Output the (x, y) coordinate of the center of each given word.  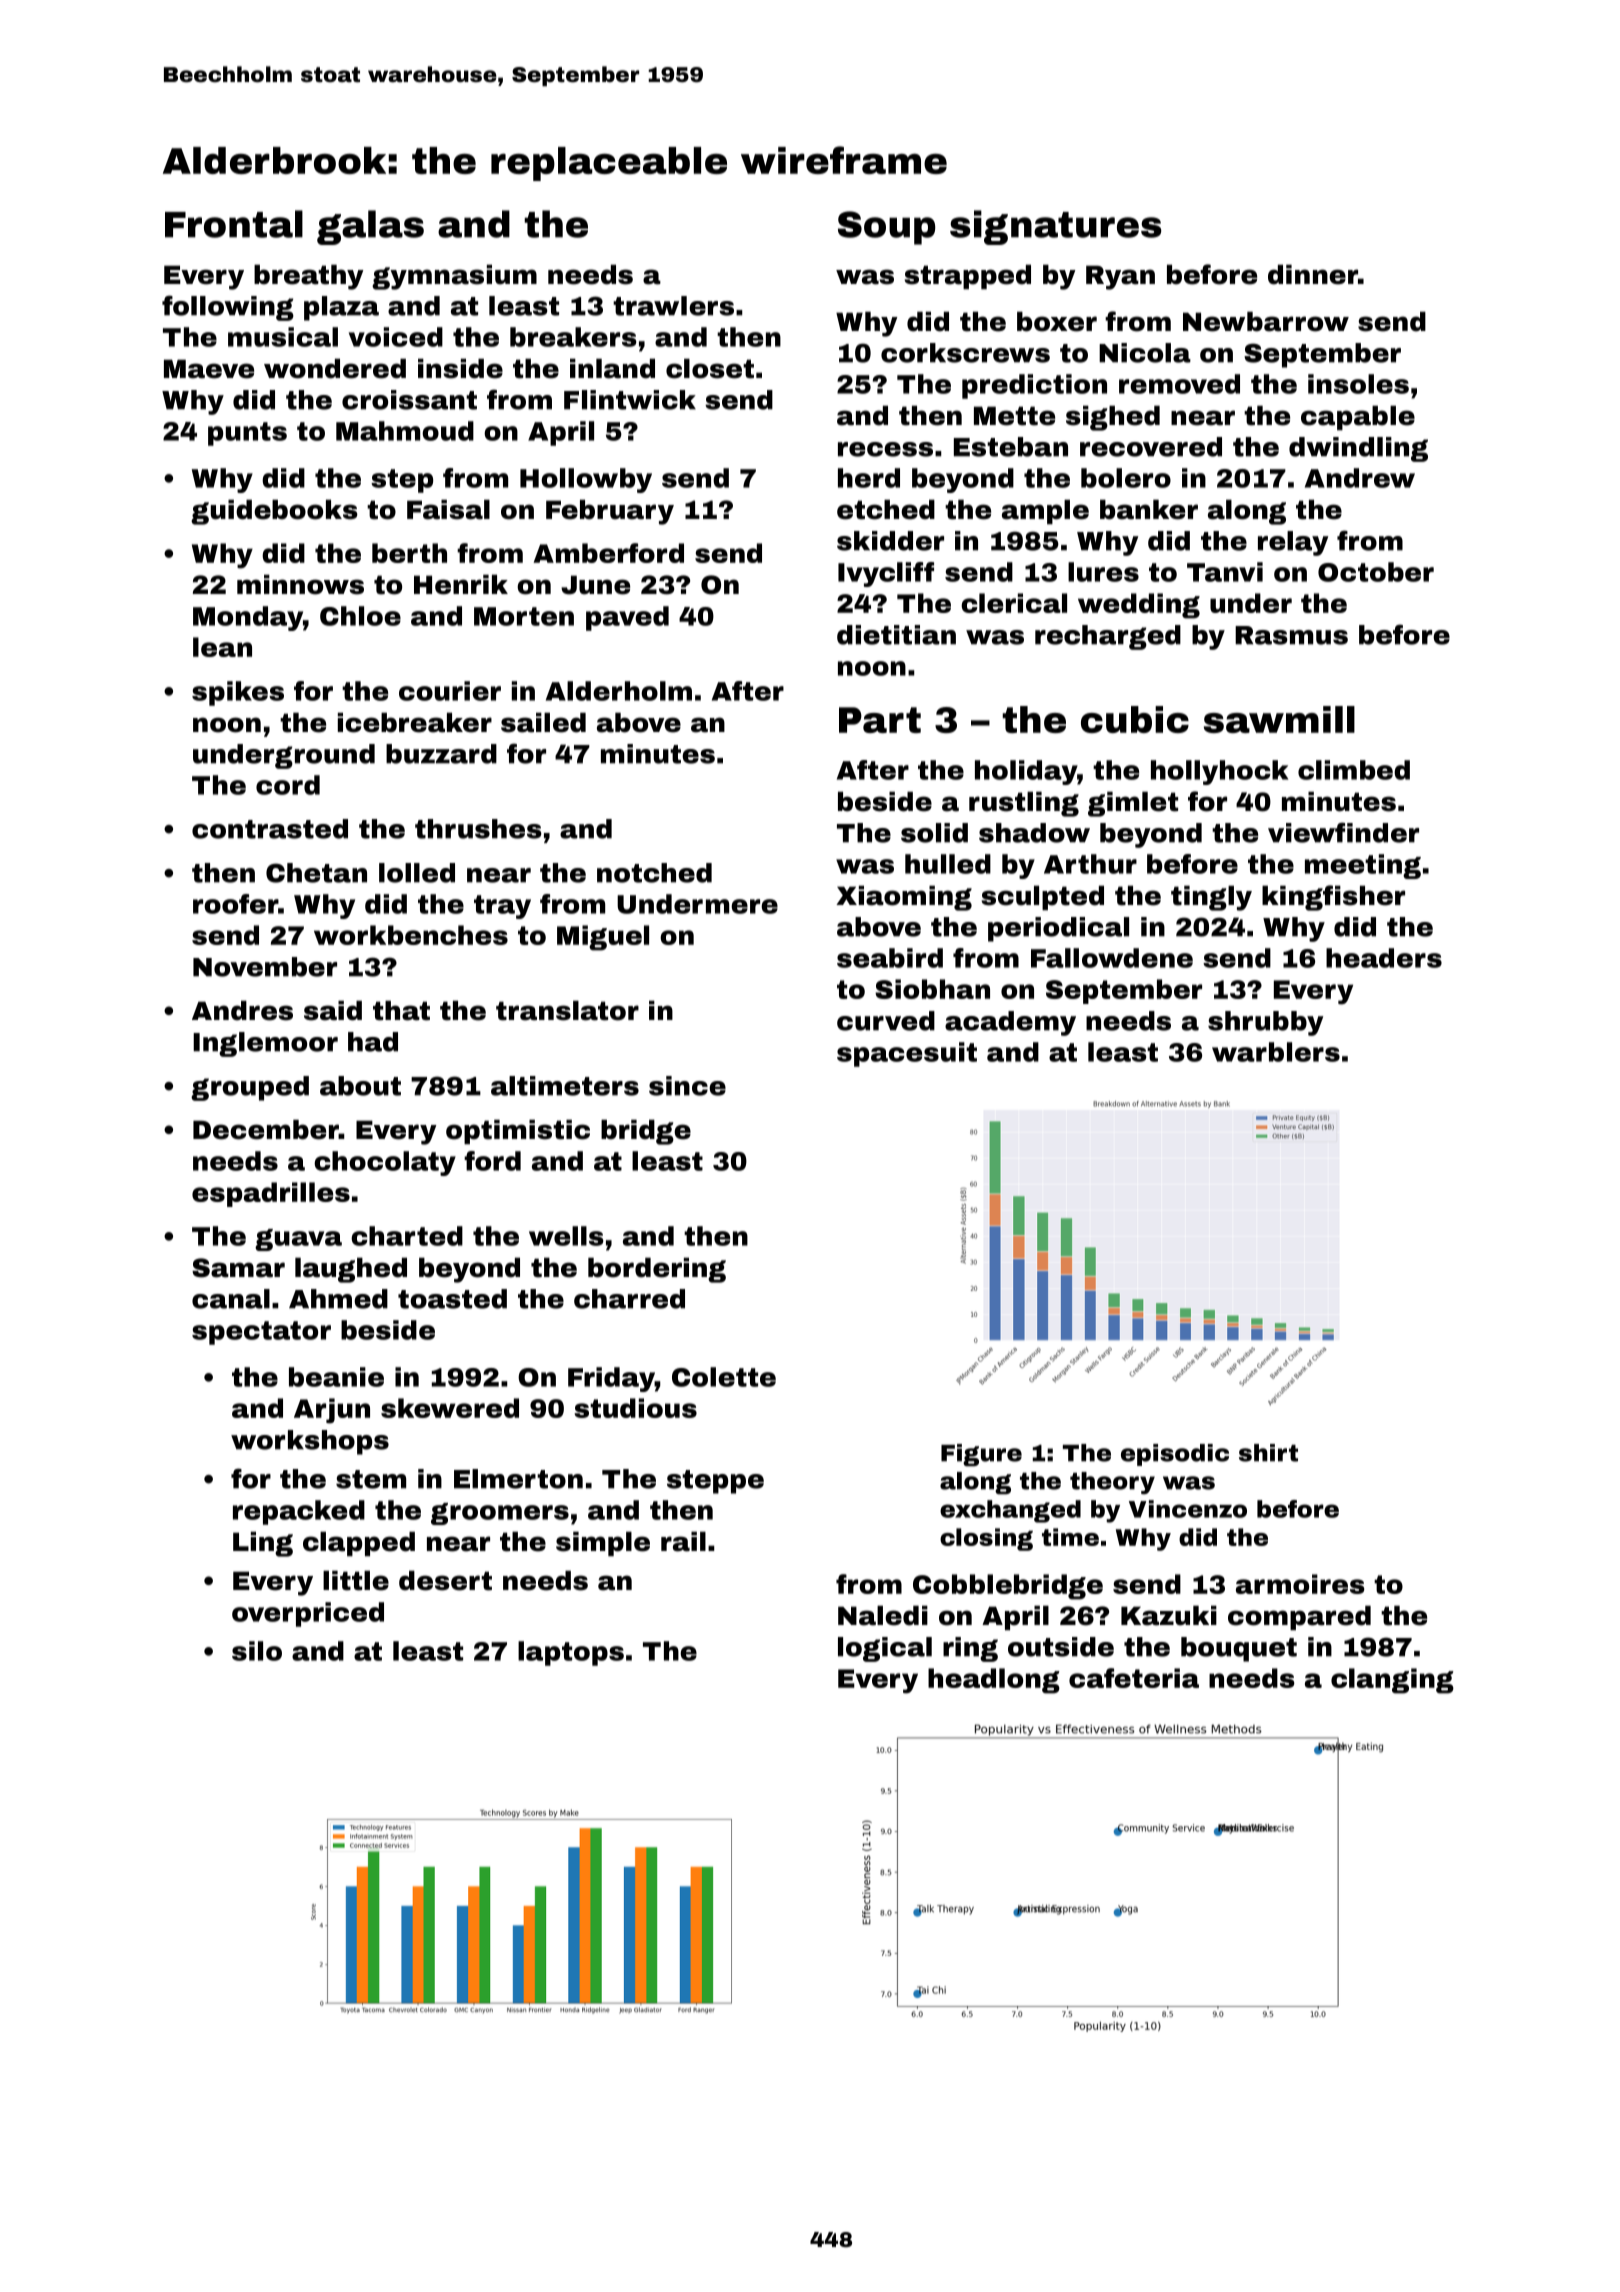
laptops (571, 1653)
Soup (886, 228)
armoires (1300, 1584)
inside (460, 368)
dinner (1313, 274)
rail (683, 1541)
